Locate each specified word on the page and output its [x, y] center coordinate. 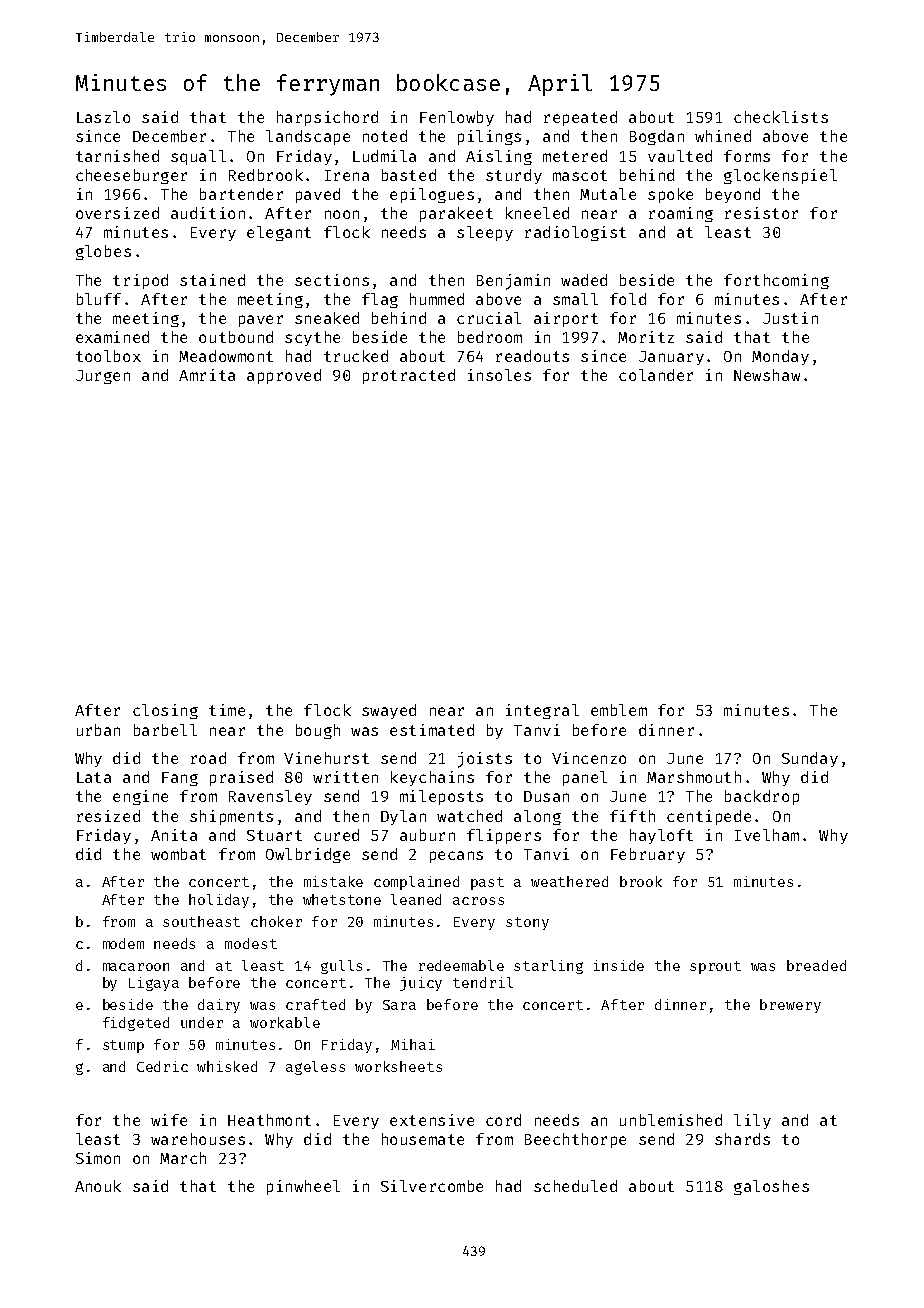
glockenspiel [780, 176]
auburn [427, 835]
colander [656, 375]
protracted [409, 376]
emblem [619, 710]
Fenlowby [457, 118]
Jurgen [103, 377]
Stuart [274, 835]
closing [165, 711]
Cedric [162, 1066]
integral [542, 711]
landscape [308, 137]
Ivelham [767, 835]
